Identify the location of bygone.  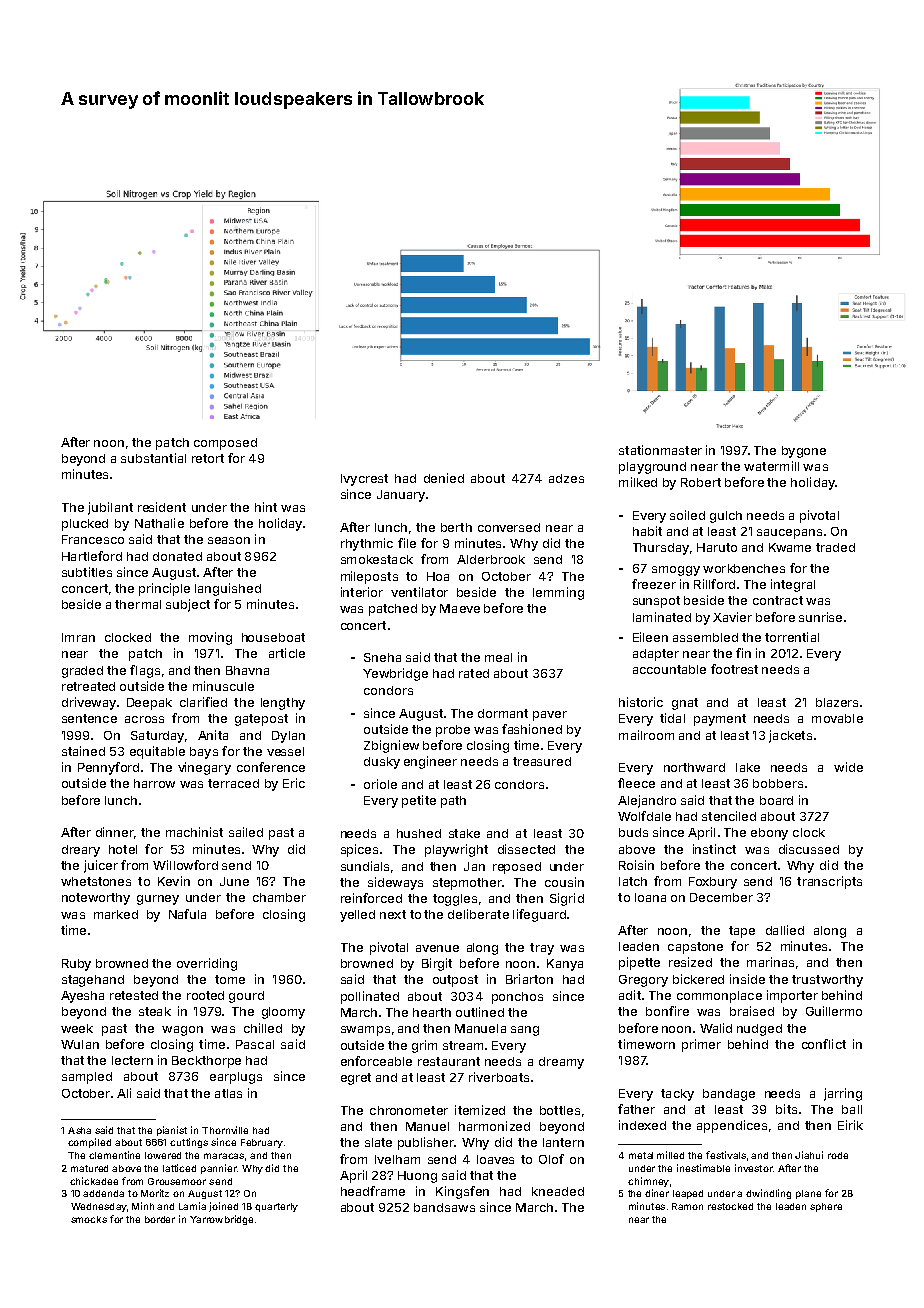
(804, 452).
